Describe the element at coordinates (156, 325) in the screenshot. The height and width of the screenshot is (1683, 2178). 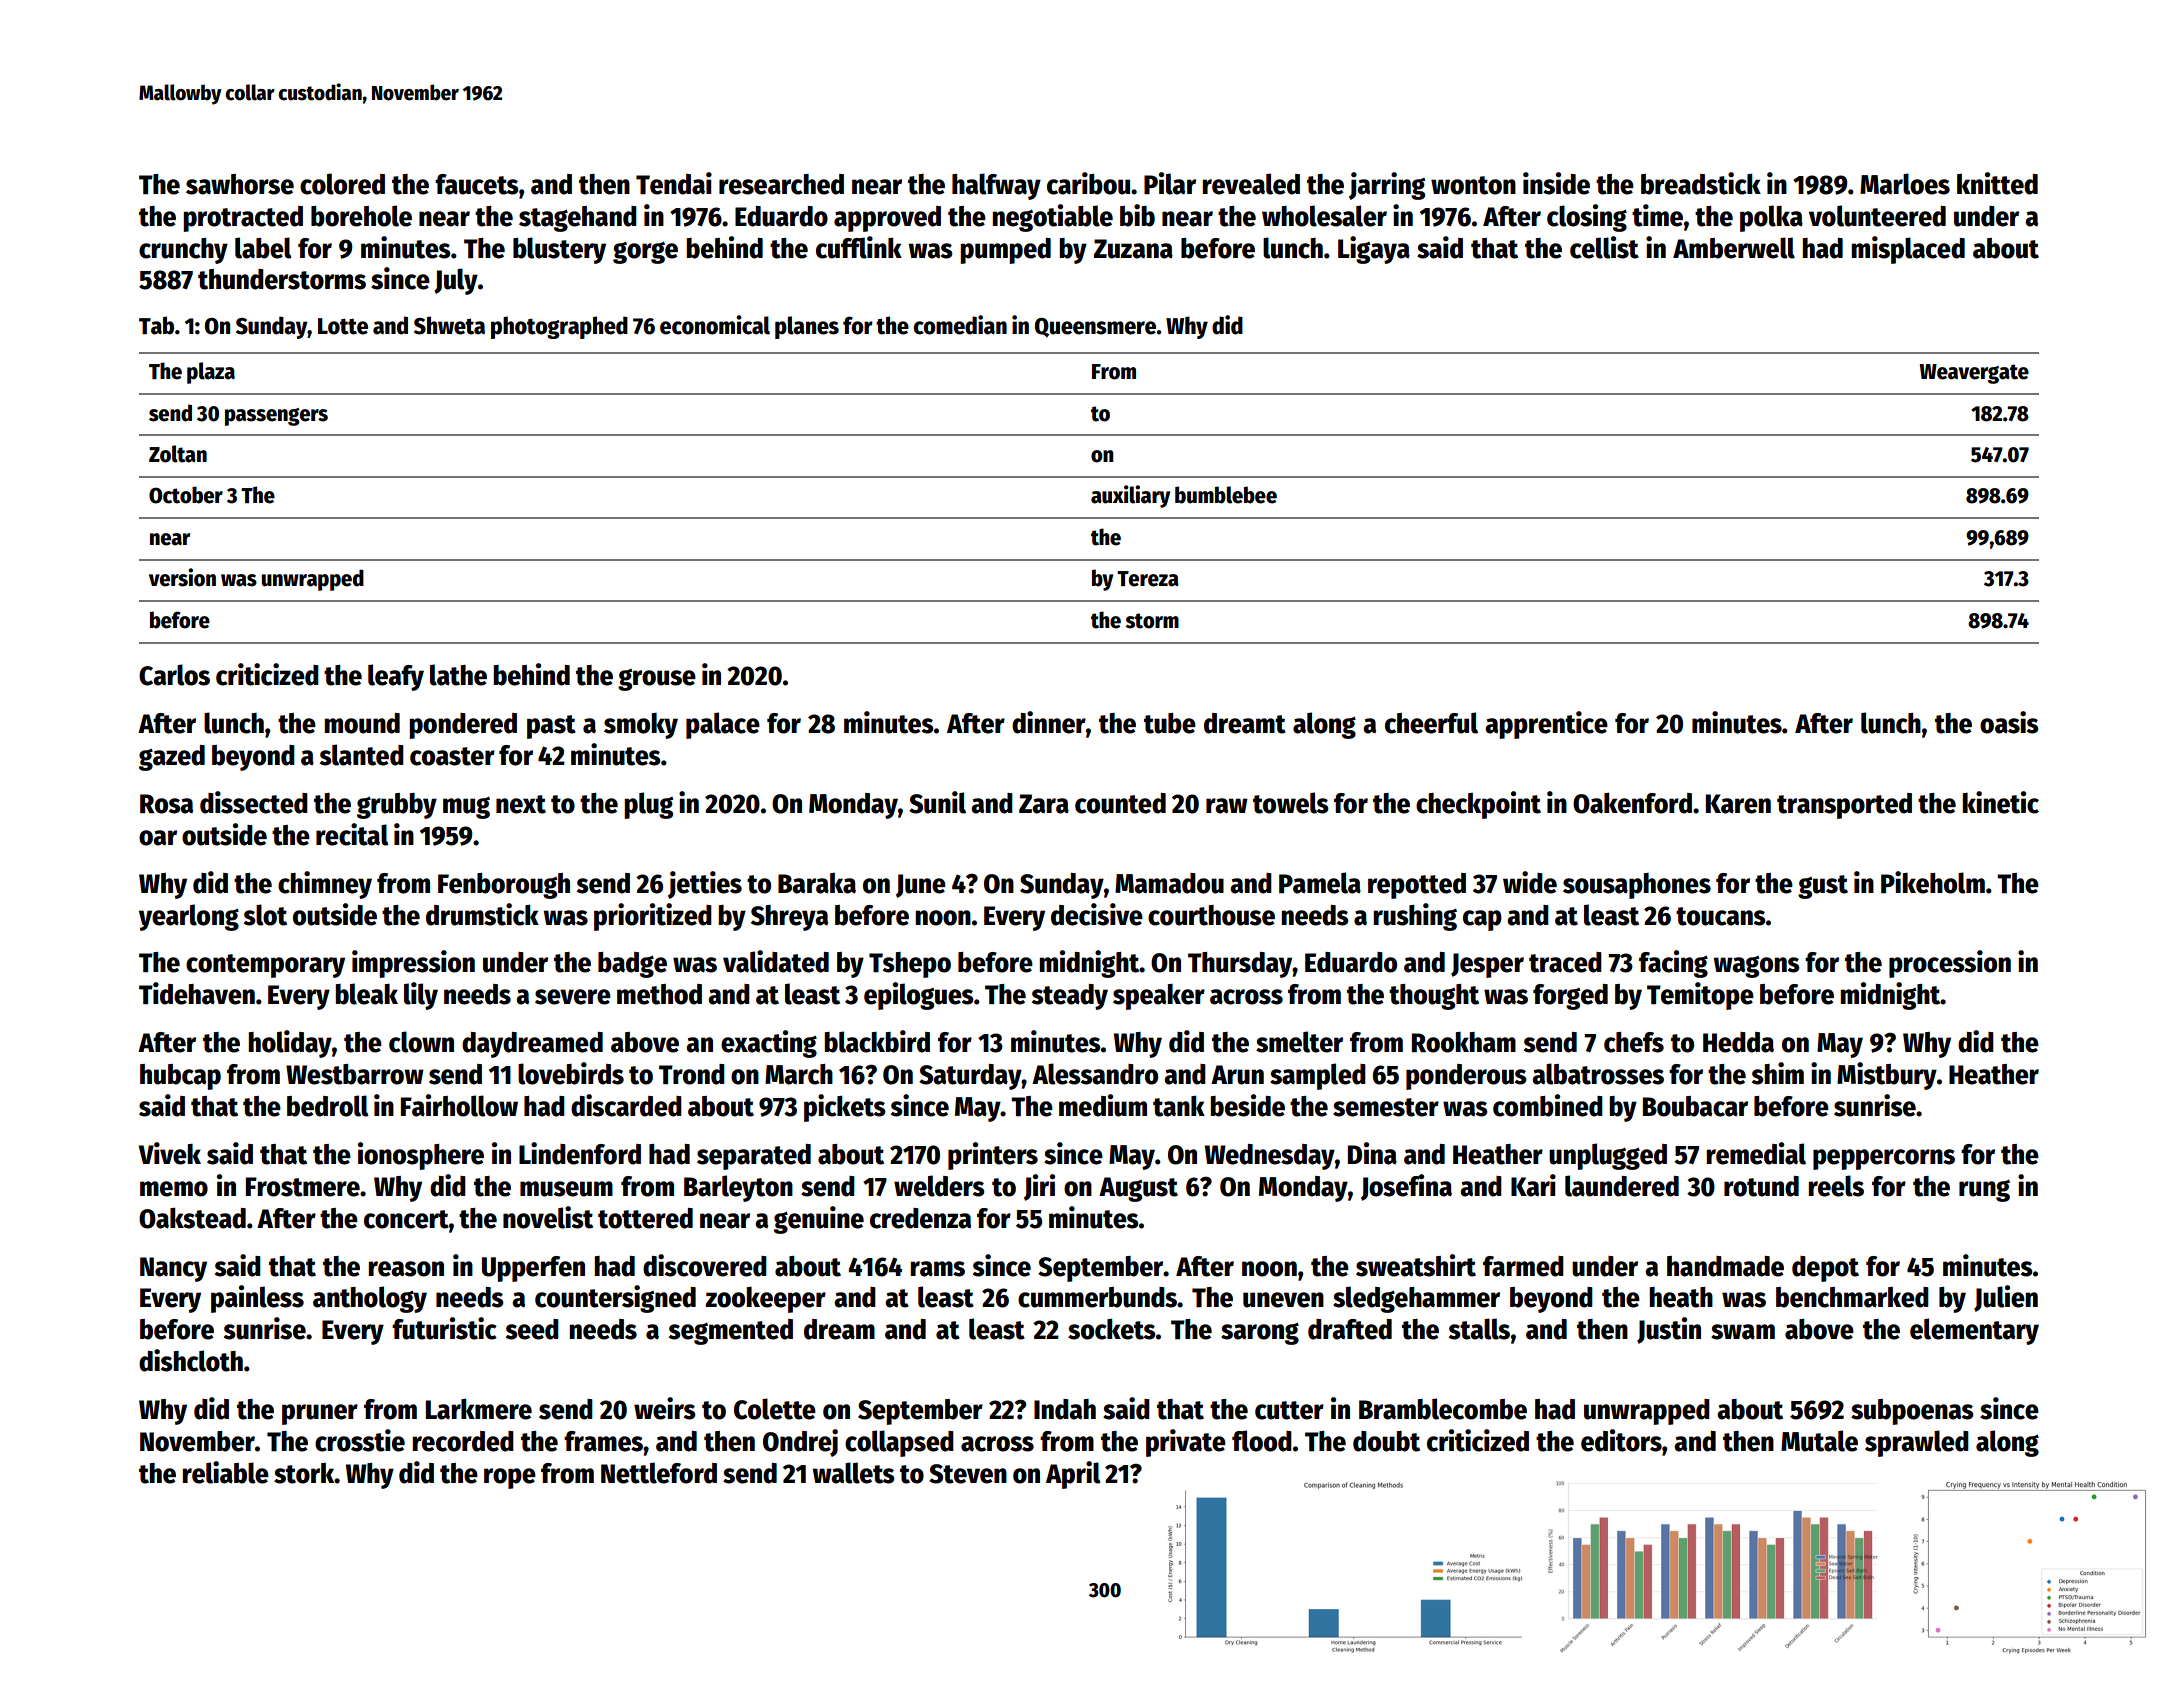
I see `Tab` at that location.
